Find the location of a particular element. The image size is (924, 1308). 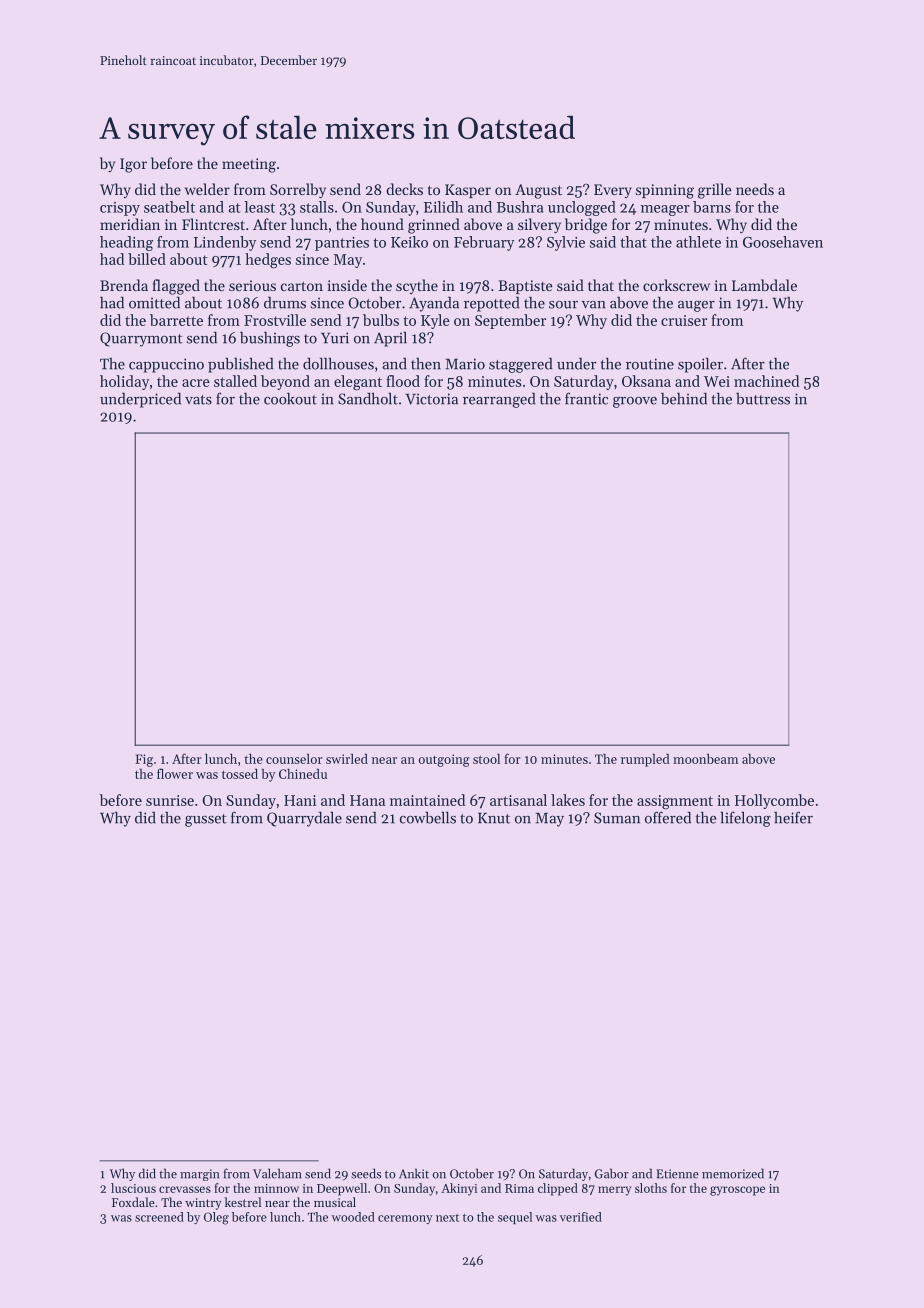

Igor is located at coordinates (133, 165).
